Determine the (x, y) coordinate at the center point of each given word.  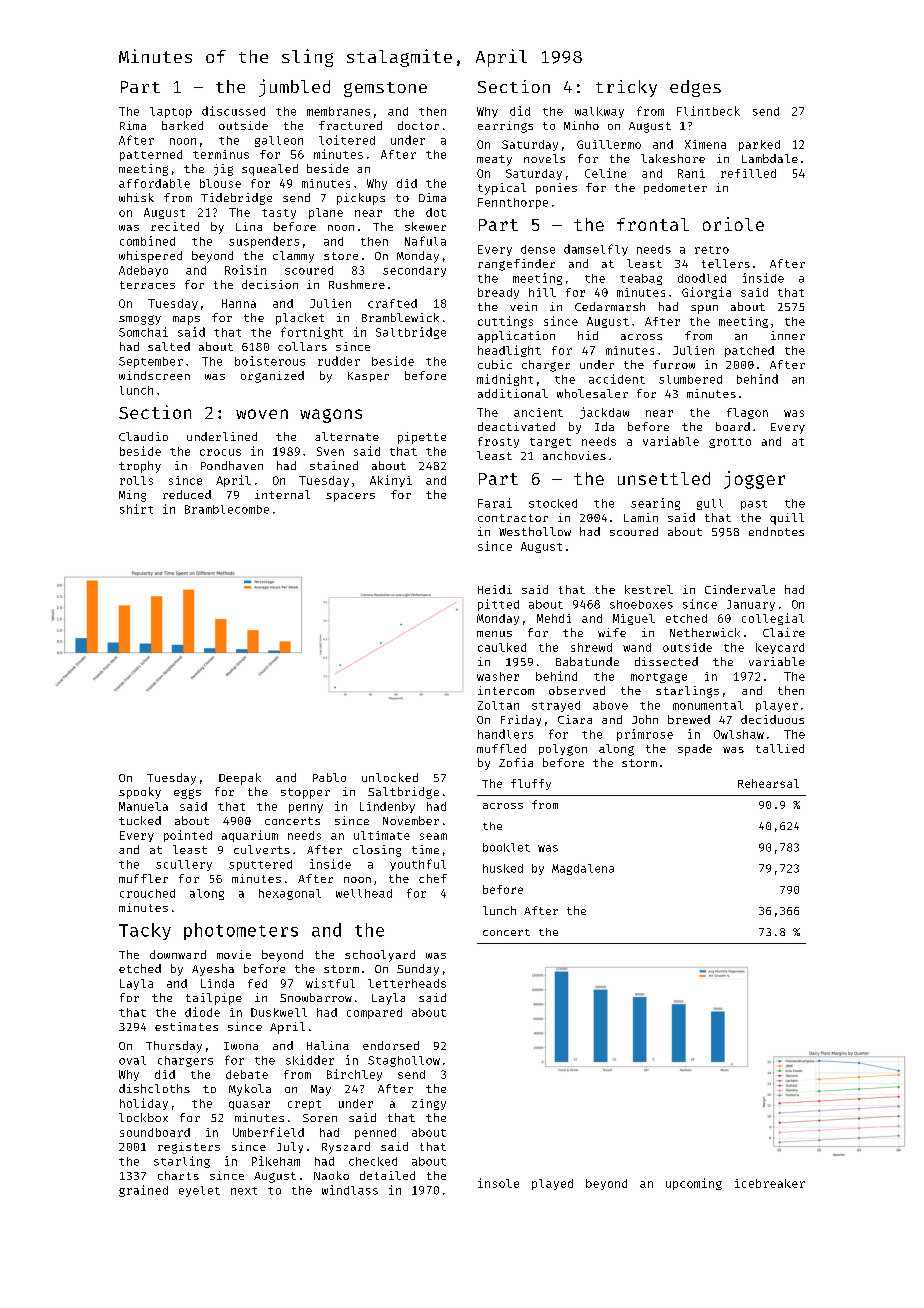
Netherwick (705, 632)
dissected (666, 661)
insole (498, 1183)
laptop (171, 112)
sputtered (260, 865)
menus (494, 634)
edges (695, 88)
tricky (626, 88)
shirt (136, 509)
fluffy (531, 784)
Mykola (250, 1090)
